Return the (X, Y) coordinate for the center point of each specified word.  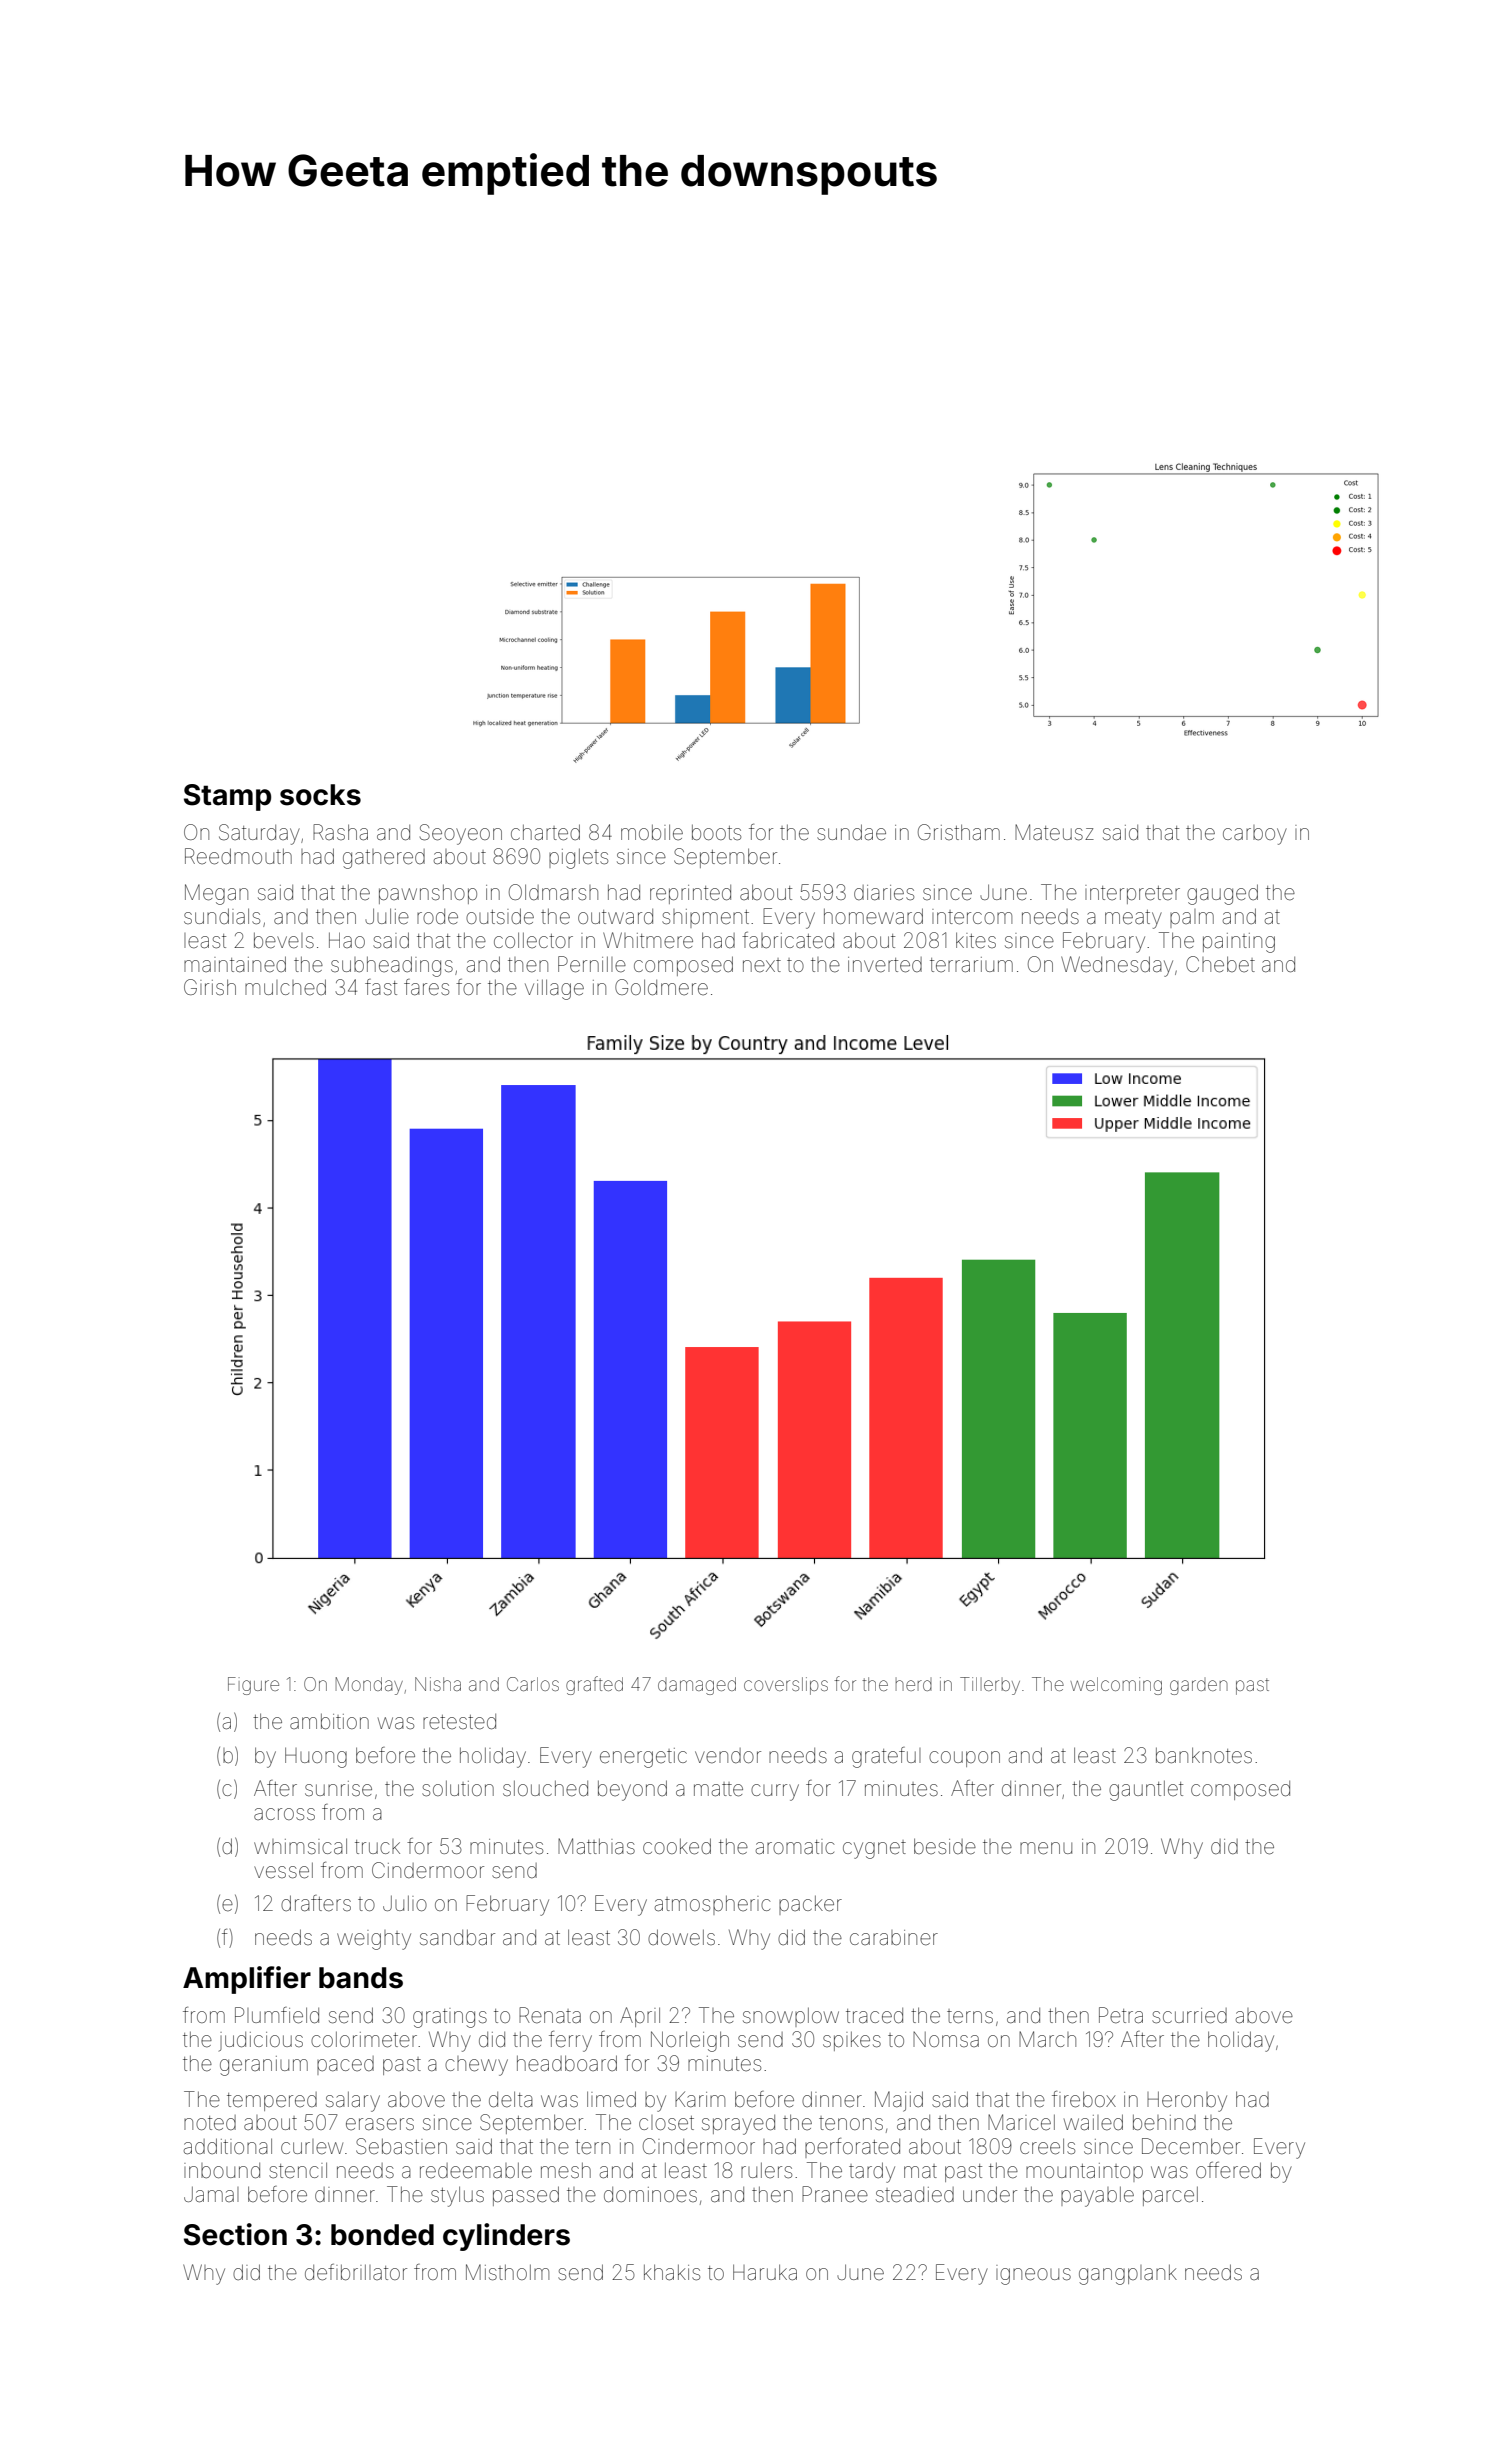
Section (235, 2234)
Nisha (438, 1684)
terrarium (971, 964)
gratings (450, 2018)
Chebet (1220, 964)
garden (1199, 1687)
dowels (681, 1937)
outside (500, 916)
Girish (210, 987)
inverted (885, 965)
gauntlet (1146, 1791)
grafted (594, 1685)
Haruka (765, 2272)
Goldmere (661, 987)
